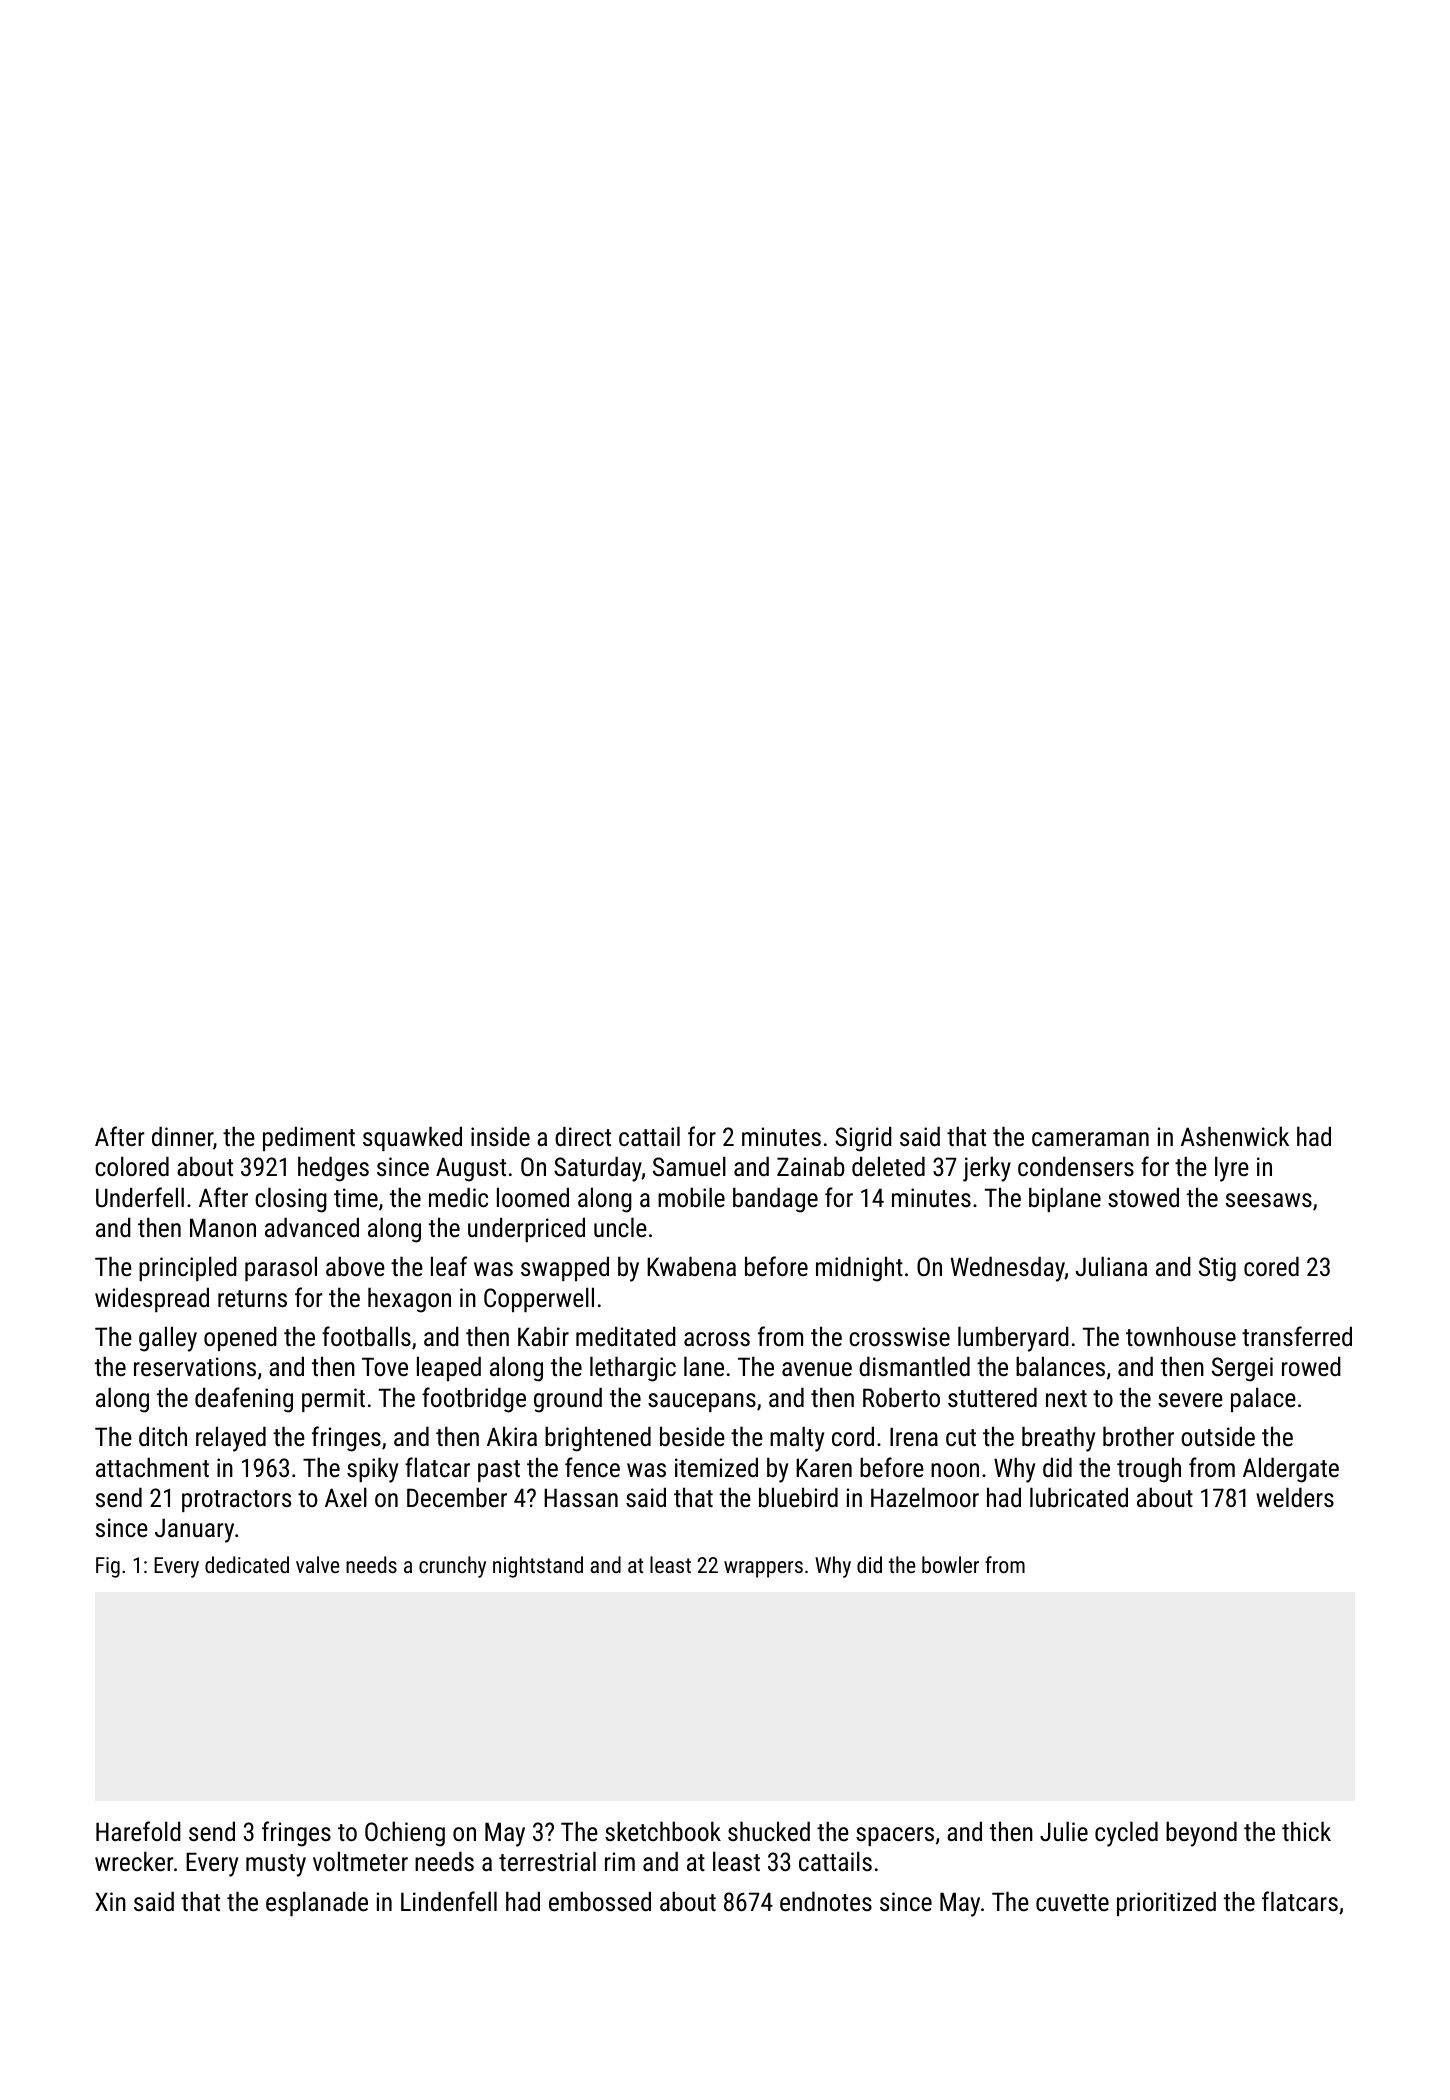 This page has height=2100, width=1450. Describe the element at coordinates (1058, 1439) in the page. I see `breathy` at that location.
